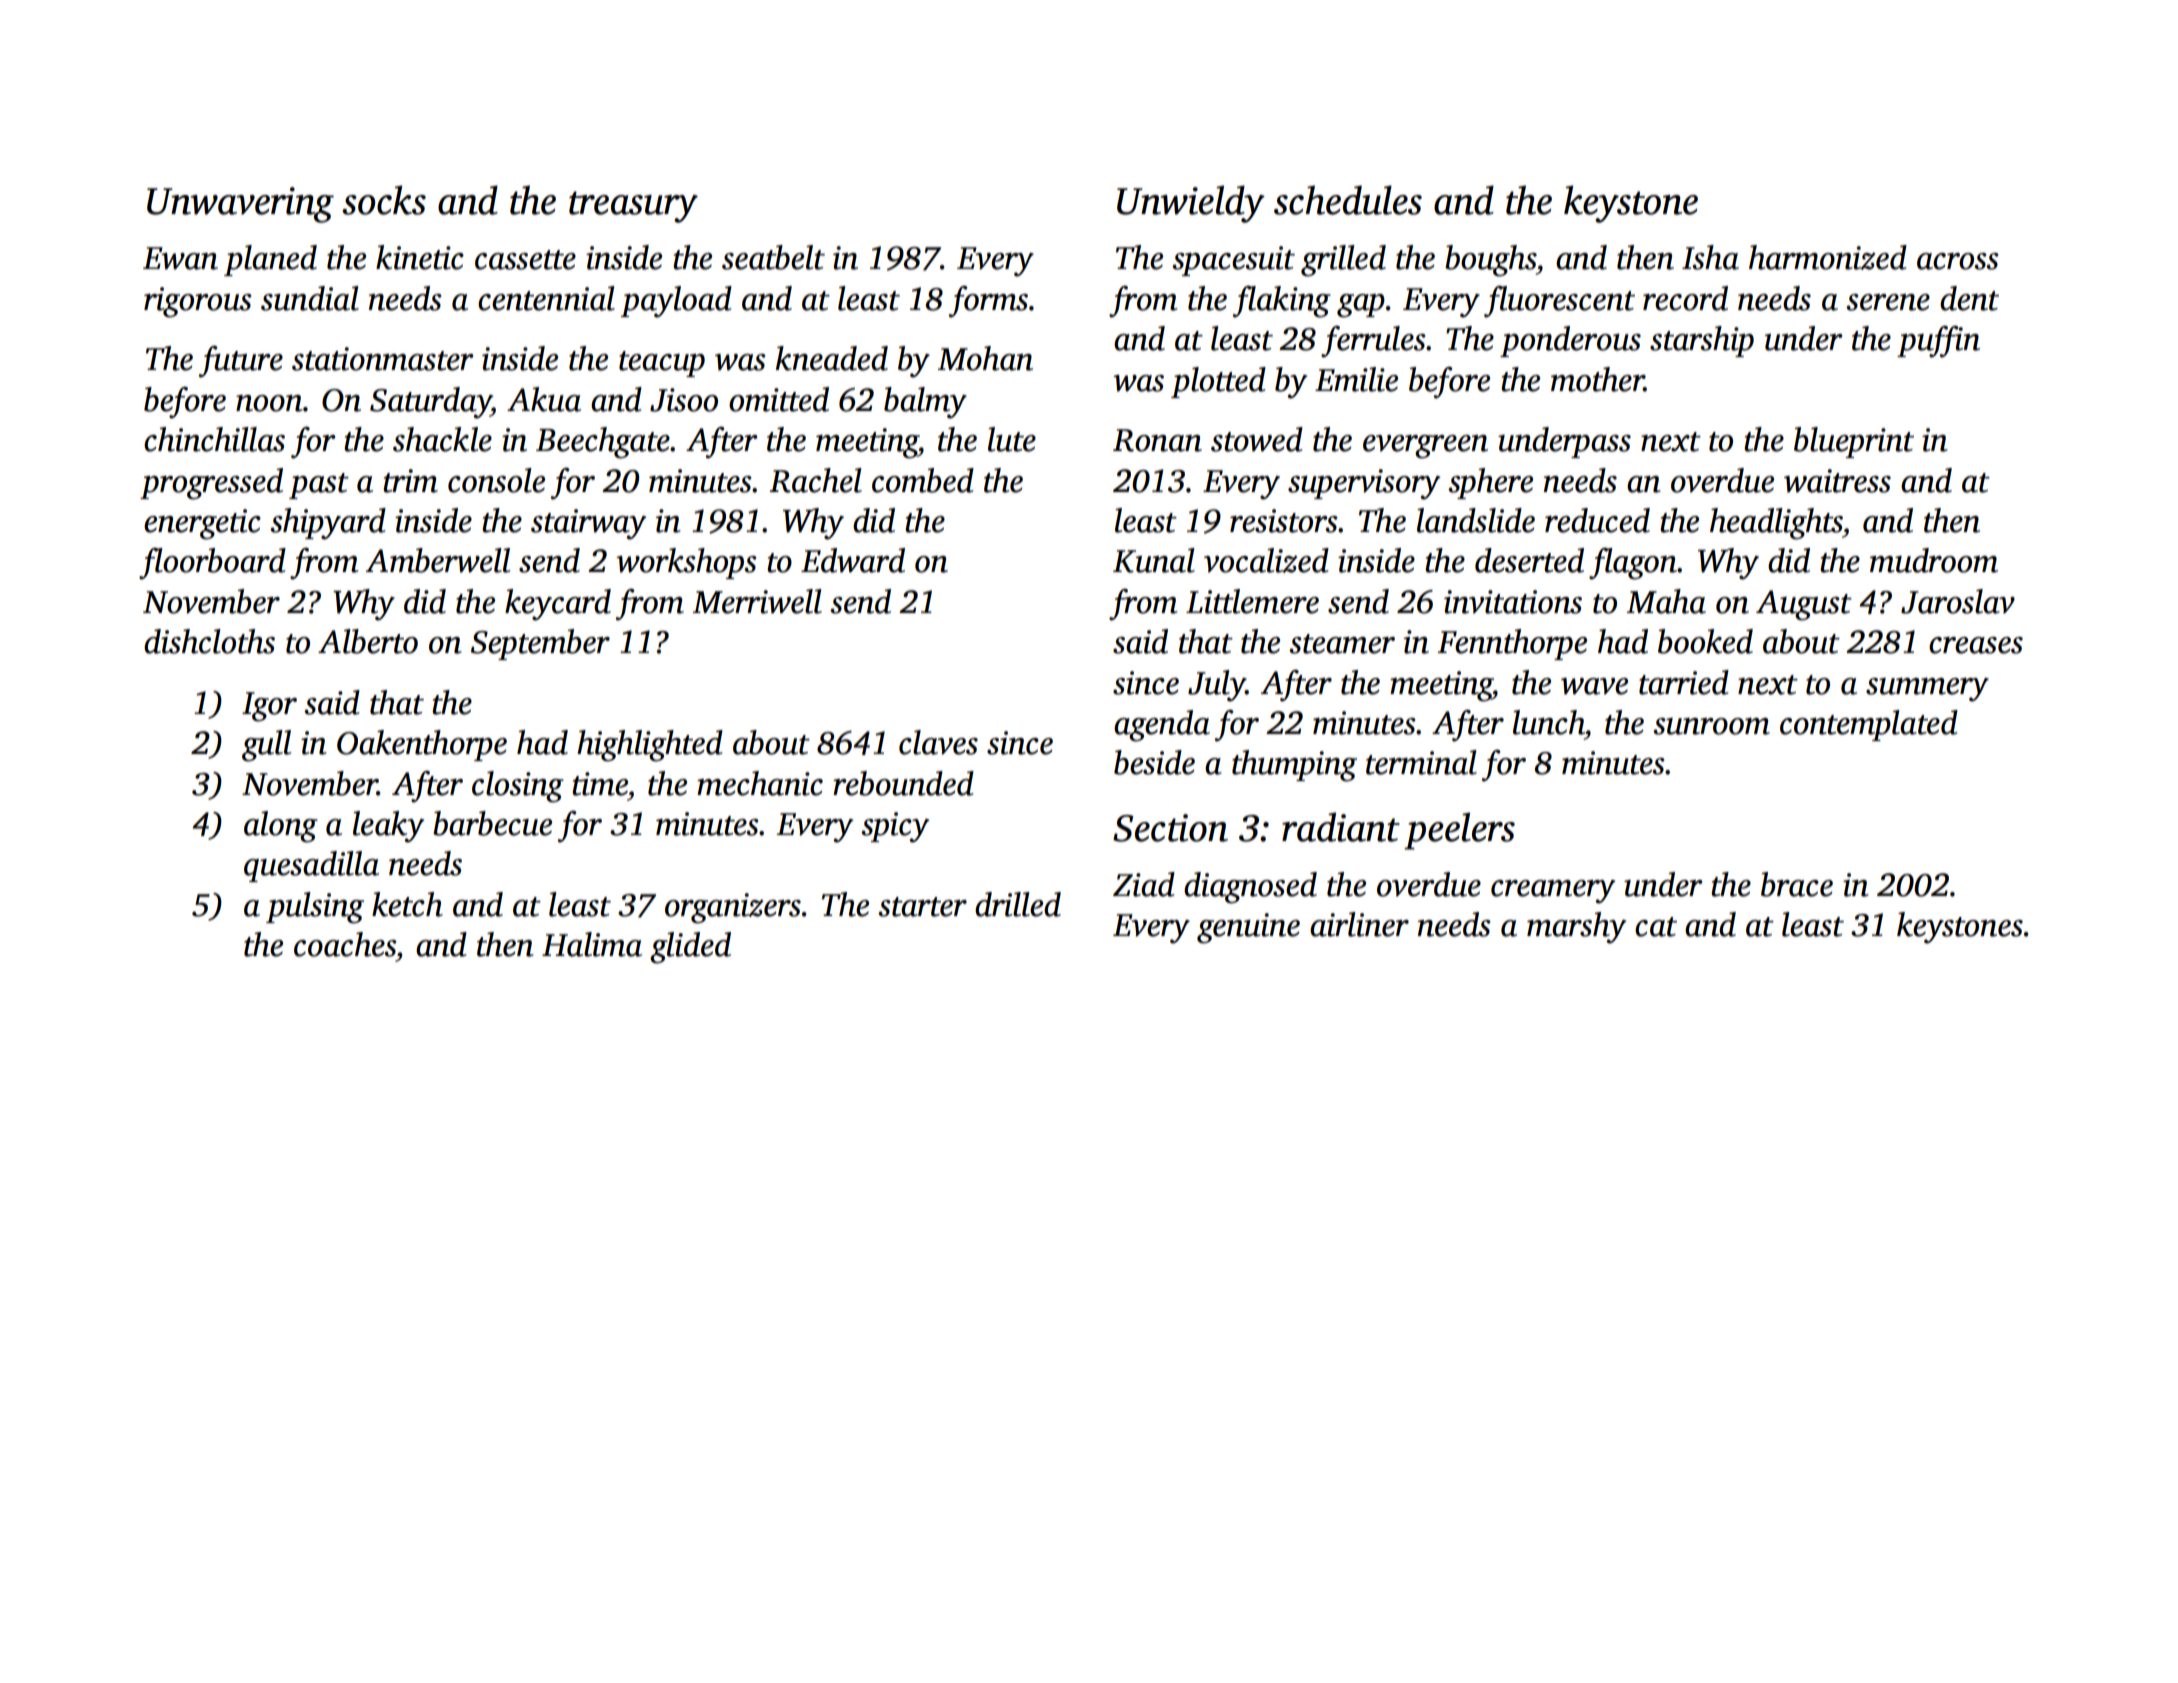  I want to click on across, so click(1958, 261).
